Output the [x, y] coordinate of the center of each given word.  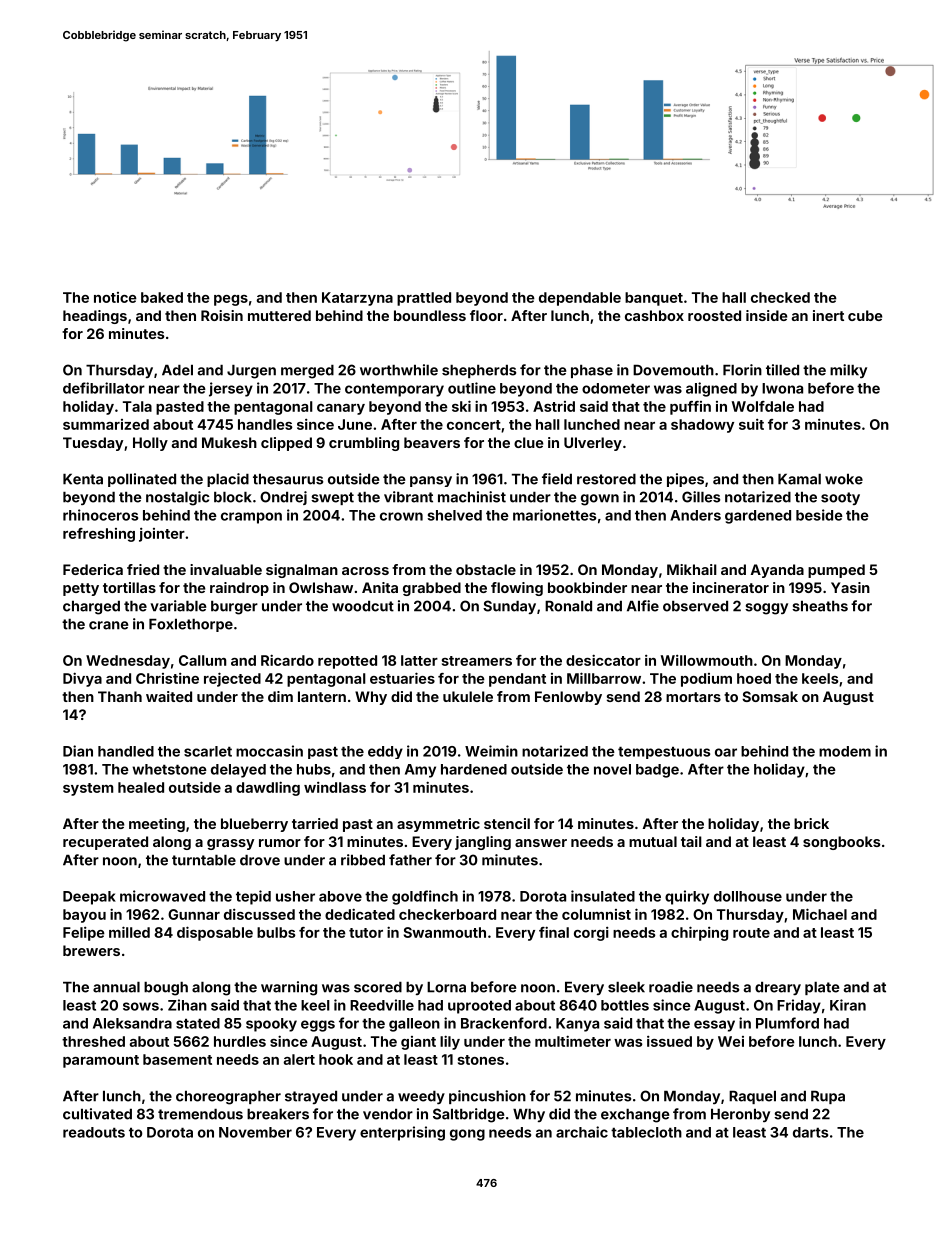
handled [126, 751]
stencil [507, 823]
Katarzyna [357, 299]
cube [865, 315]
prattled [424, 299]
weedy [421, 1097]
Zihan [187, 1005]
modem [845, 751]
